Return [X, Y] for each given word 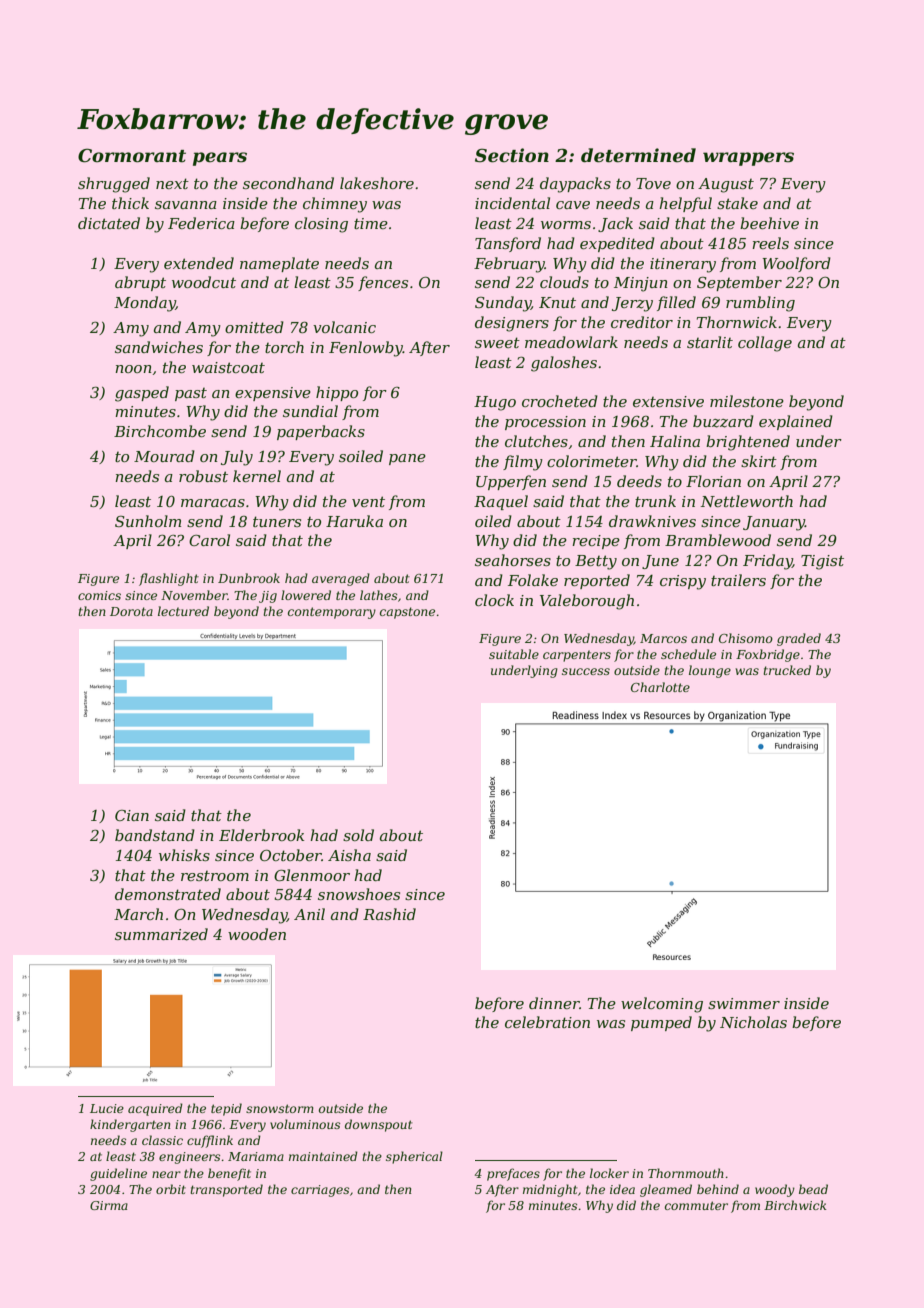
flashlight [169, 579]
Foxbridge [768, 655]
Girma [109, 1205]
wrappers [748, 159]
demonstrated [168, 894]
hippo [337, 393]
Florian [713, 481]
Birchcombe [160, 431]
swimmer [744, 1003]
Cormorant [132, 155]
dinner [554, 1003]
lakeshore [377, 183]
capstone [407, 613]
